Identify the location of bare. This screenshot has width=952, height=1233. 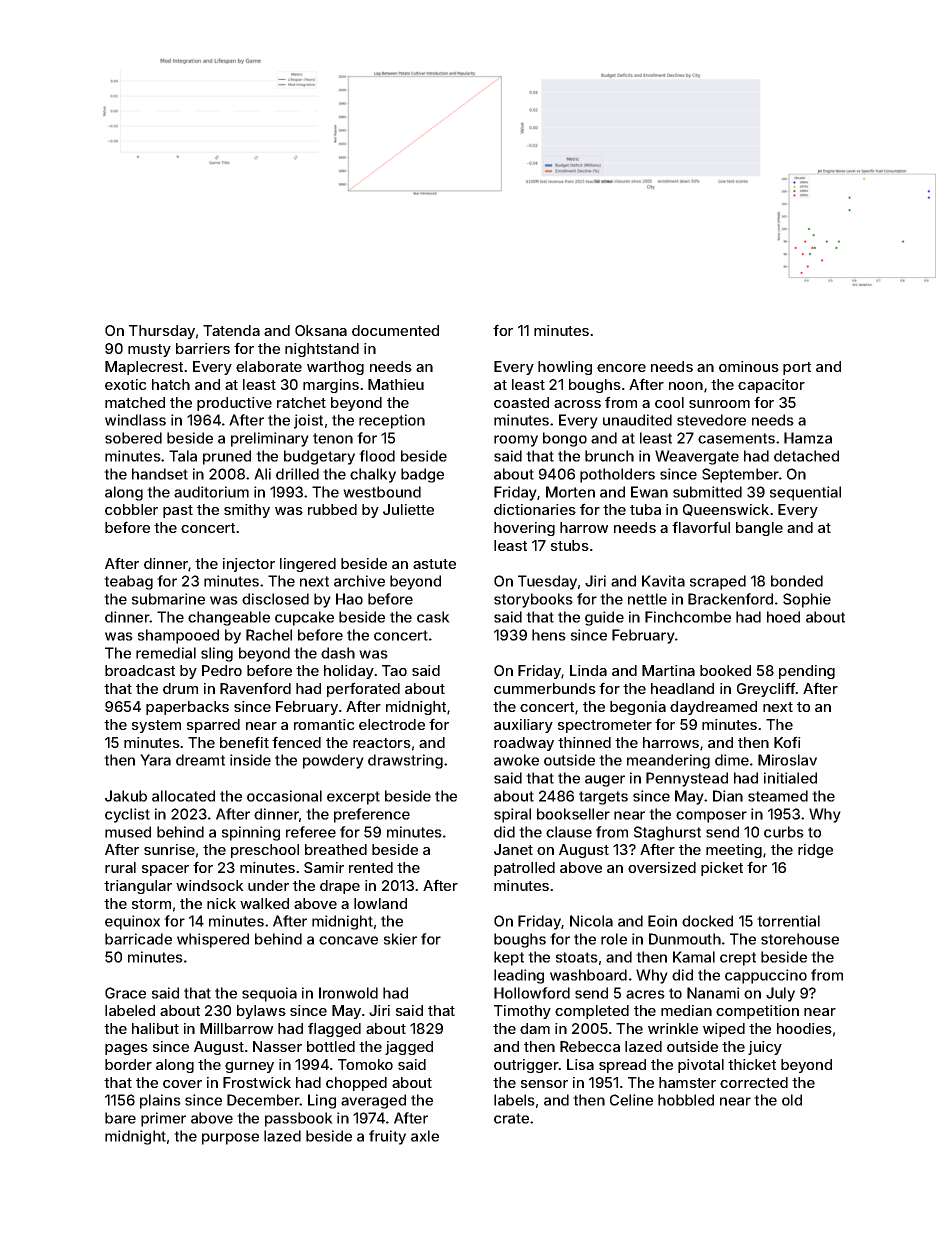
(120, 1118).
